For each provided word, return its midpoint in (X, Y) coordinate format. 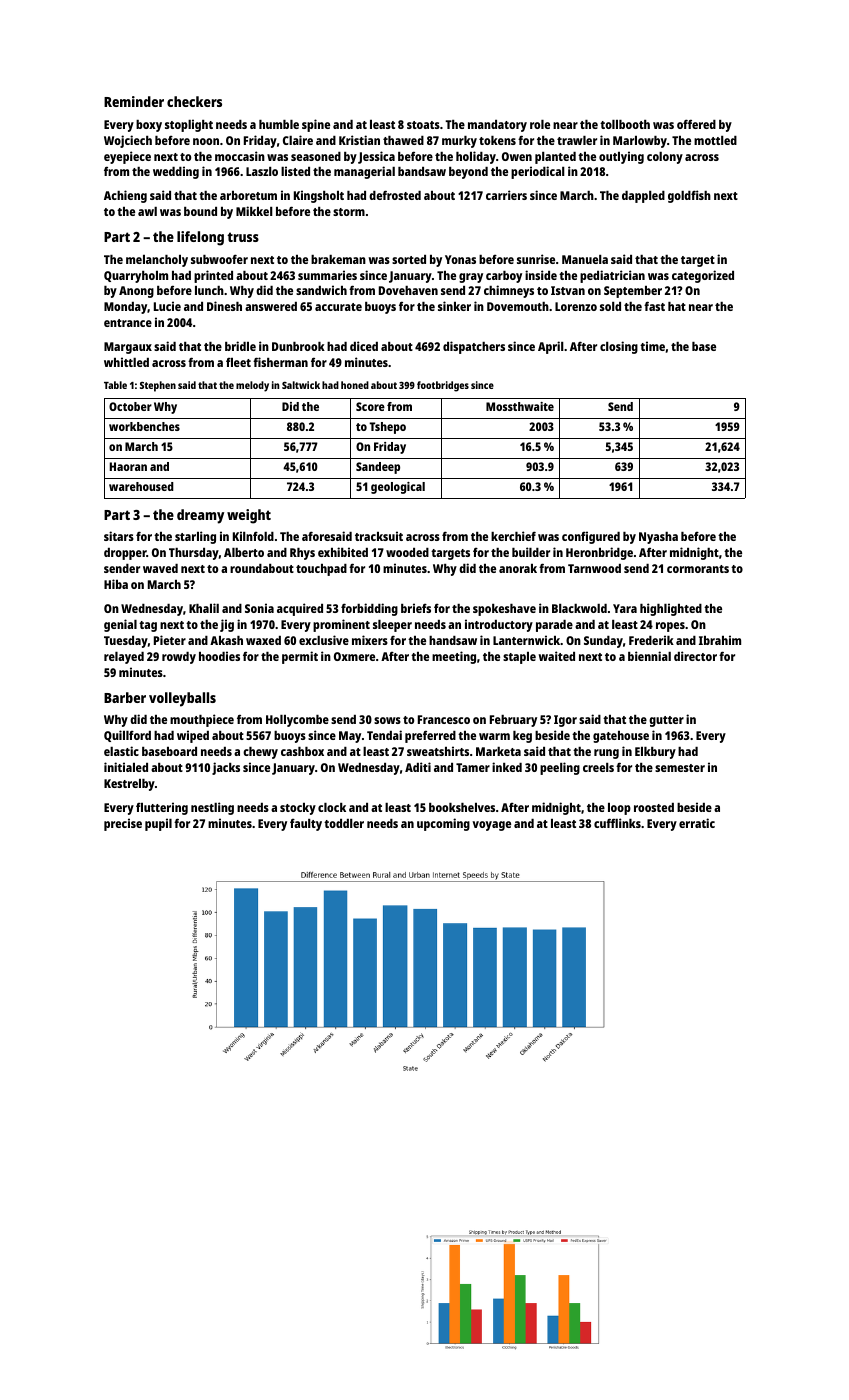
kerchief (513, 536)
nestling (212, 808)
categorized (703, 276)
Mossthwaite (520, 406)
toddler (344, 823)
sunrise (536, 259)
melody (252, 386)
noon (206, 141)
